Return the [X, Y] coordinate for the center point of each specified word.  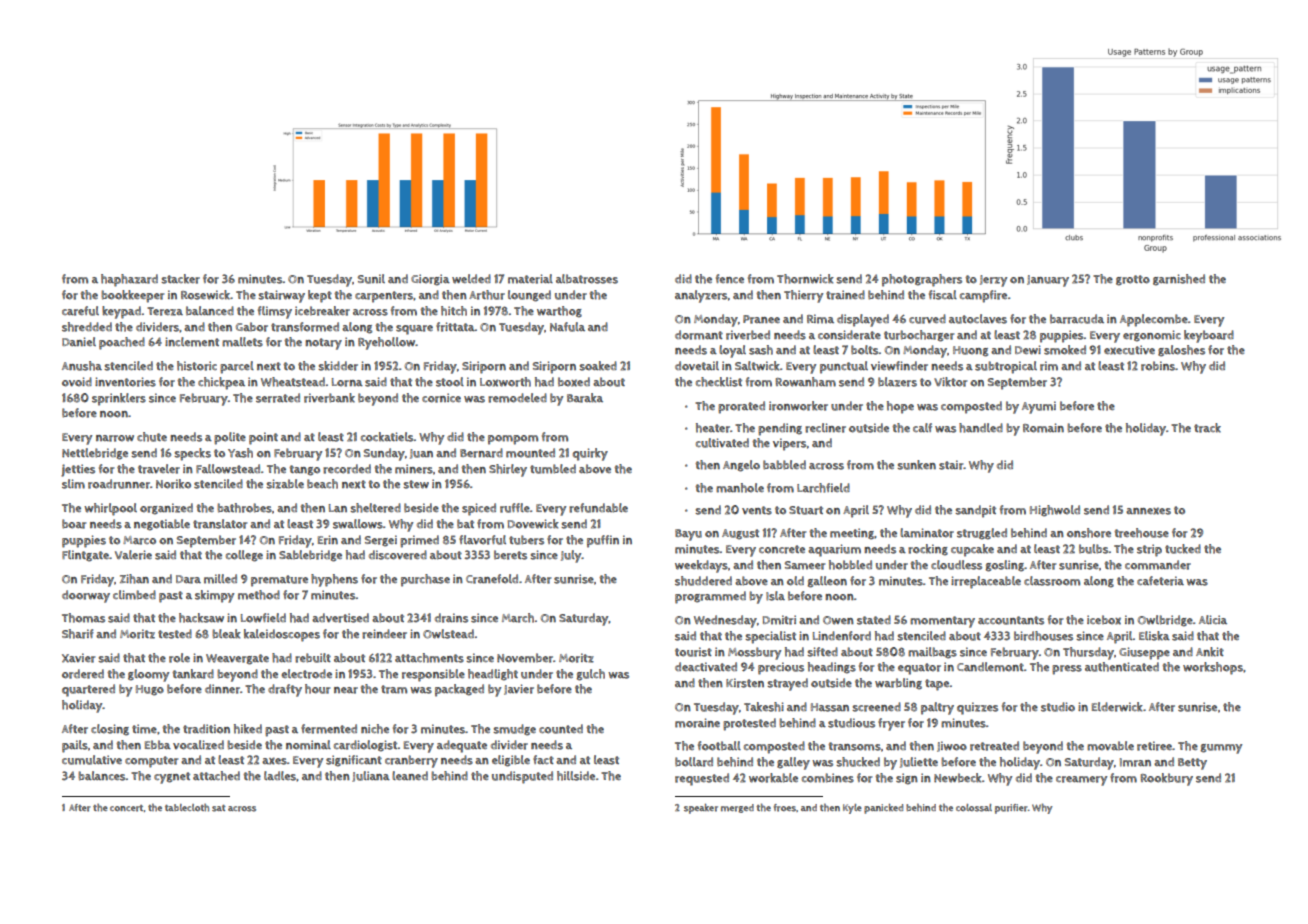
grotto [1133, 280]
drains [451, 618]
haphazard [129, 280]
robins [1158, 366]
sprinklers [119, 399]
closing [110, 730]
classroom [1052, 581]
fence [730, 278]
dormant [699, 335]
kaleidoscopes [282, 635]
